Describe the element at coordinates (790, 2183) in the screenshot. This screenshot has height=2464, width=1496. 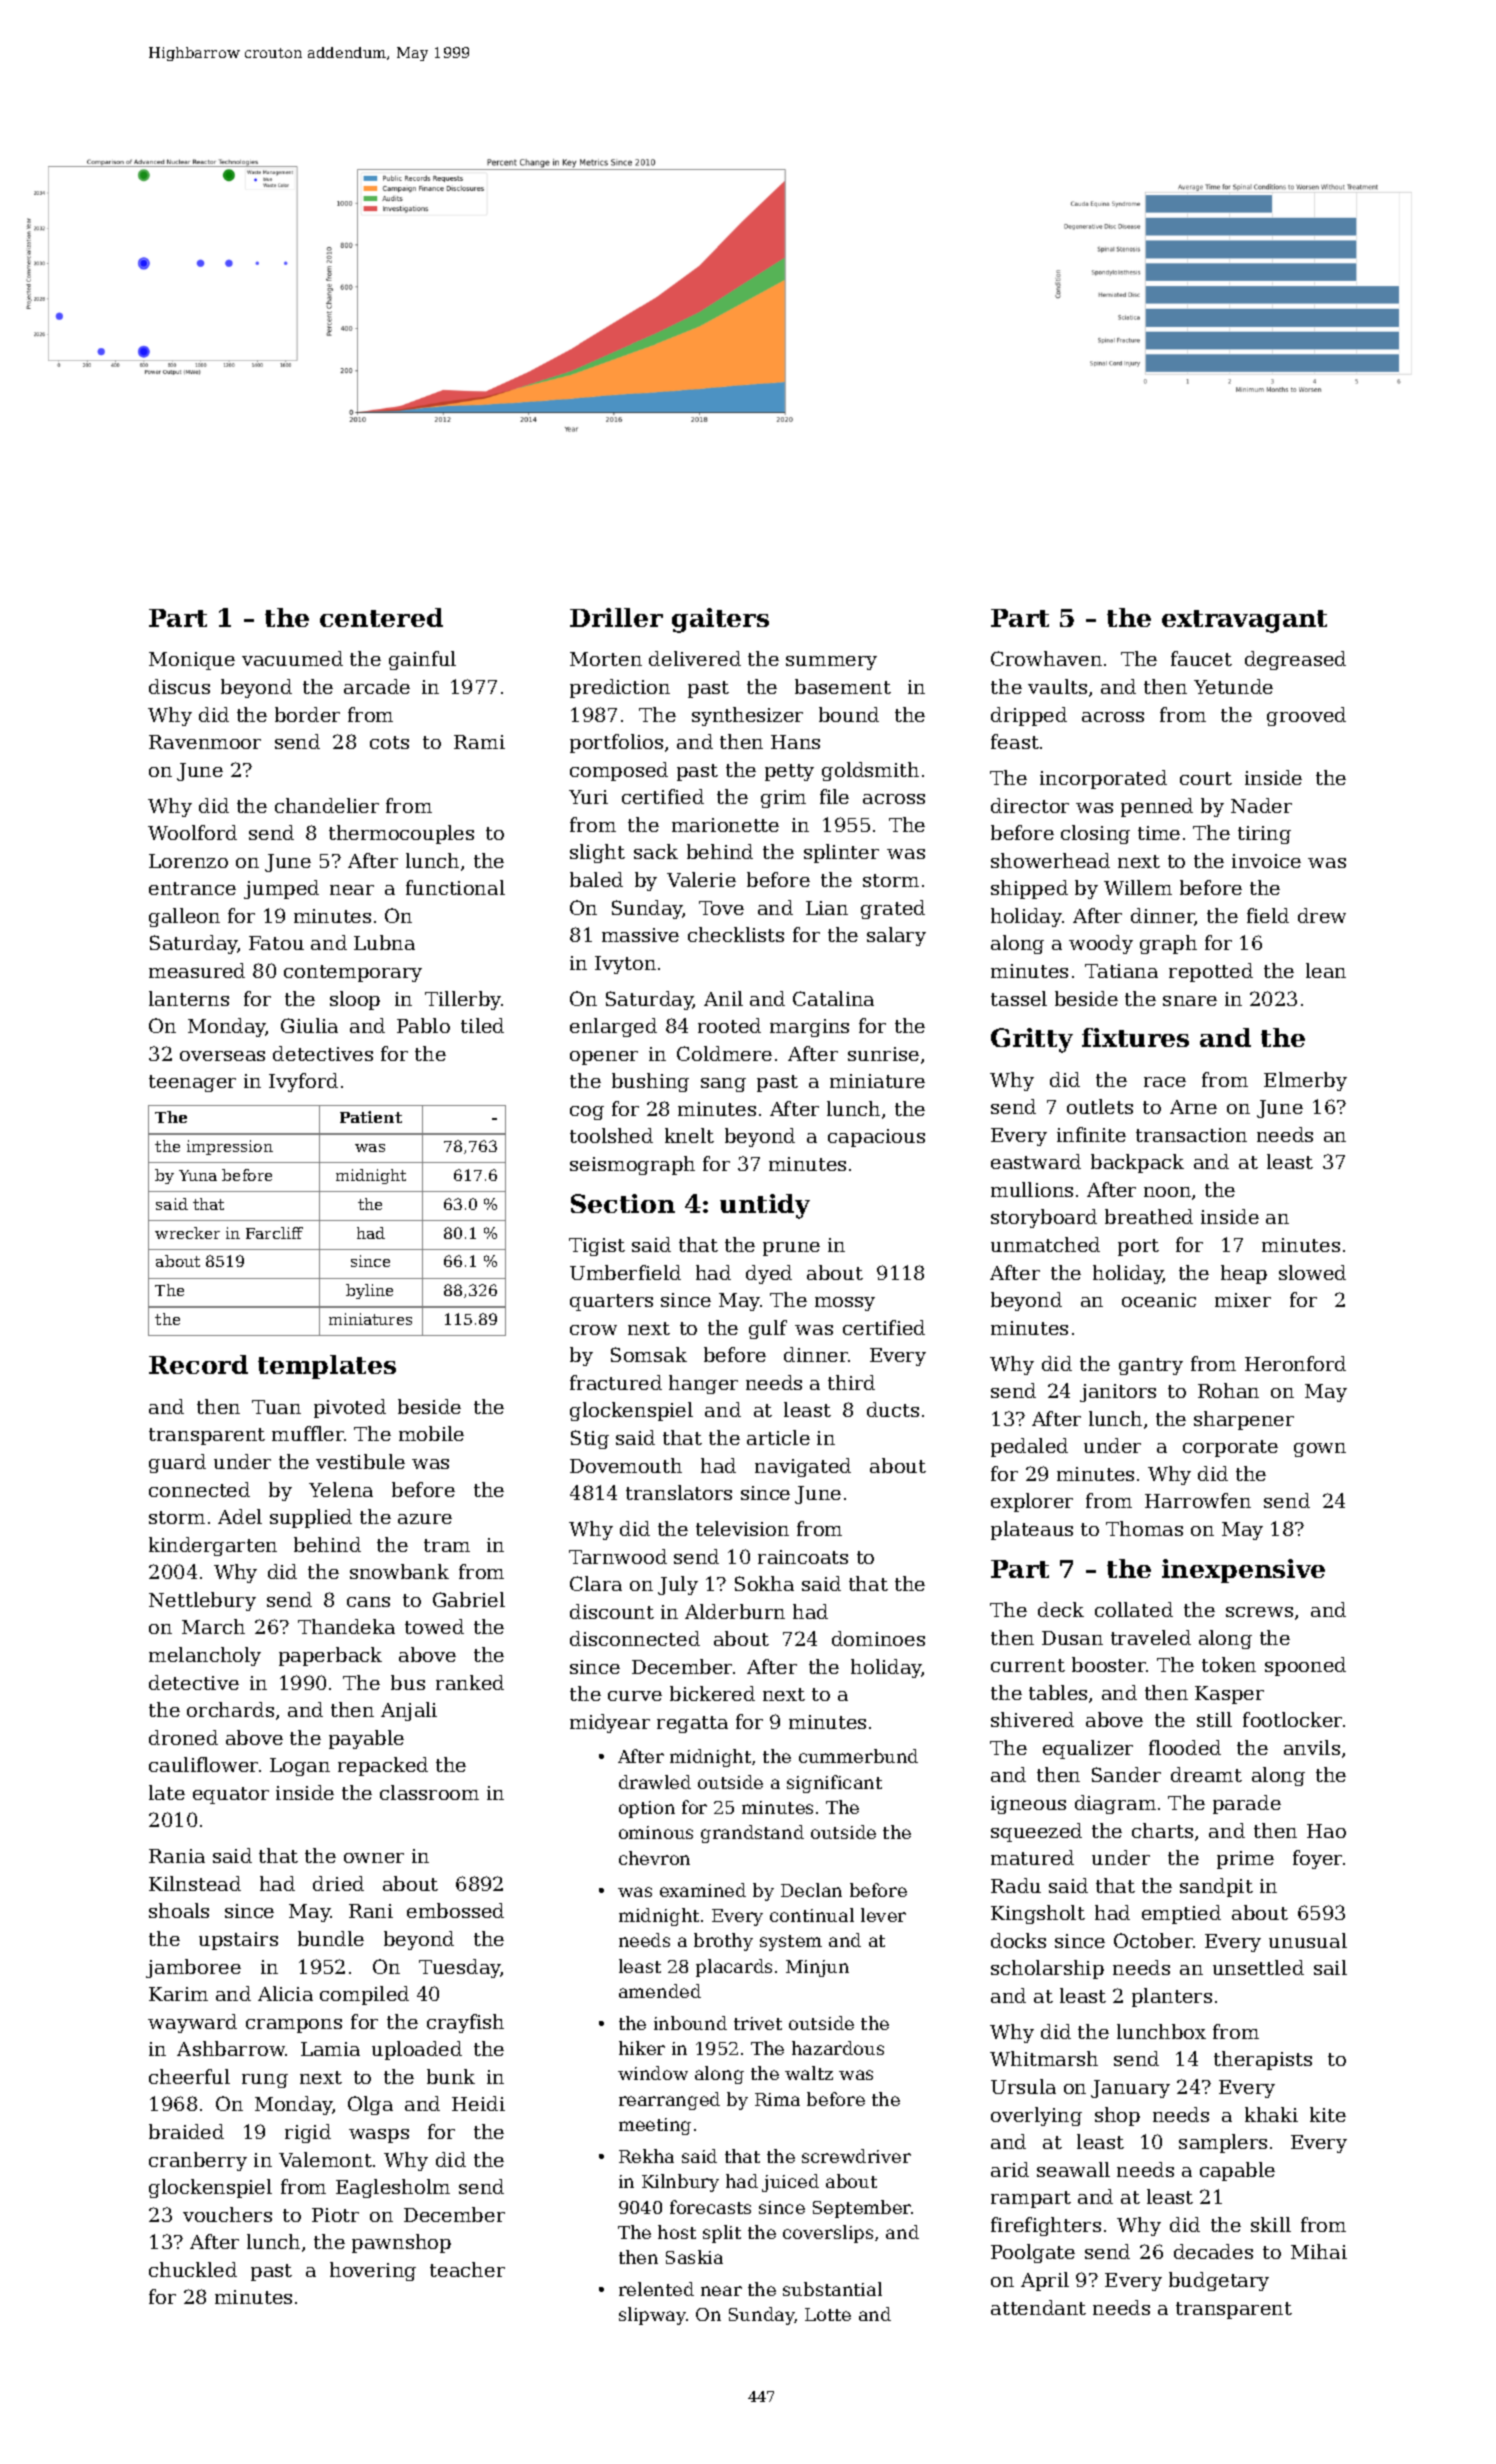
I see `juiced` at that location.
